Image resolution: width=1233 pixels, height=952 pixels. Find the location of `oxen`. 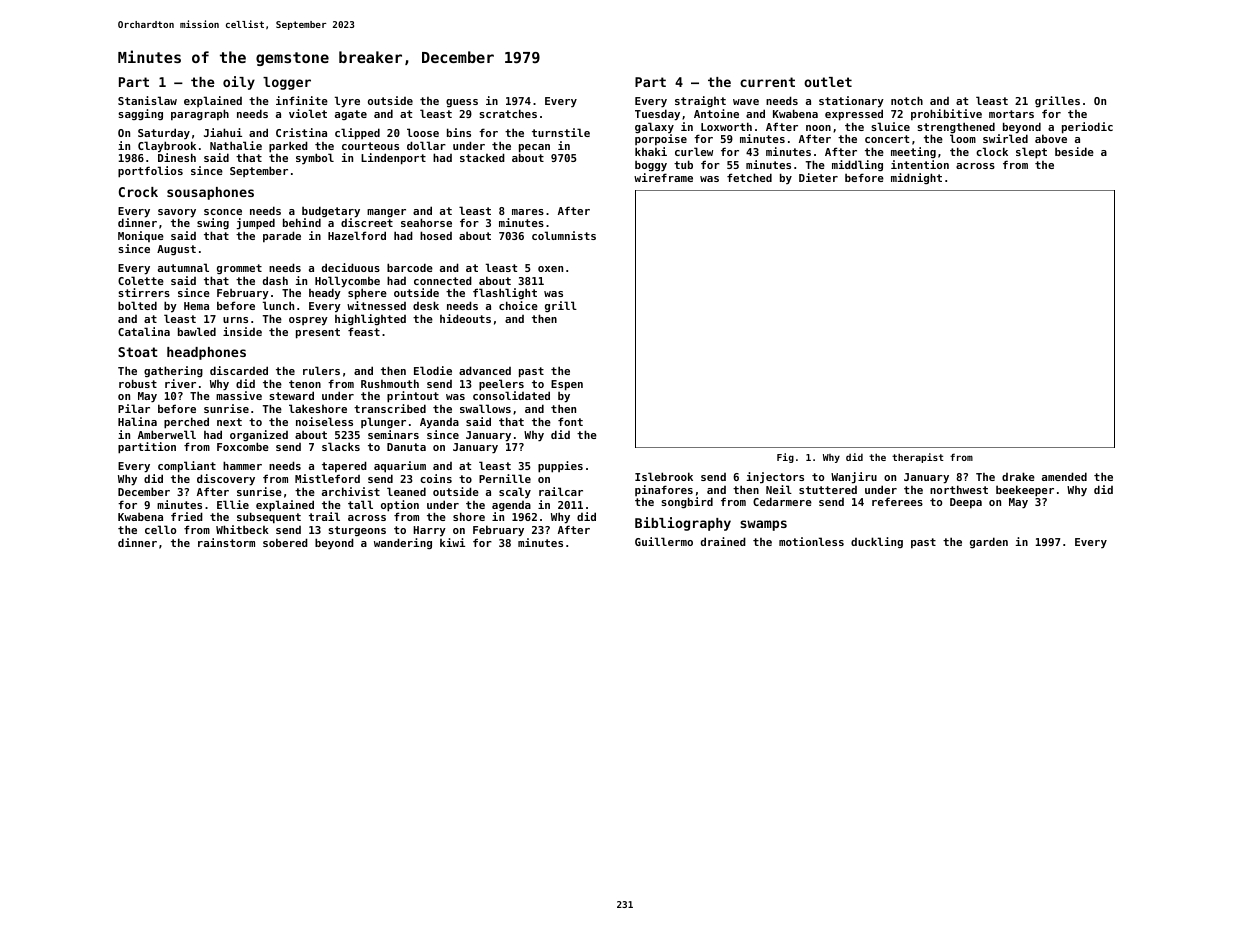

oxen is located at coordinates (550, 269).
